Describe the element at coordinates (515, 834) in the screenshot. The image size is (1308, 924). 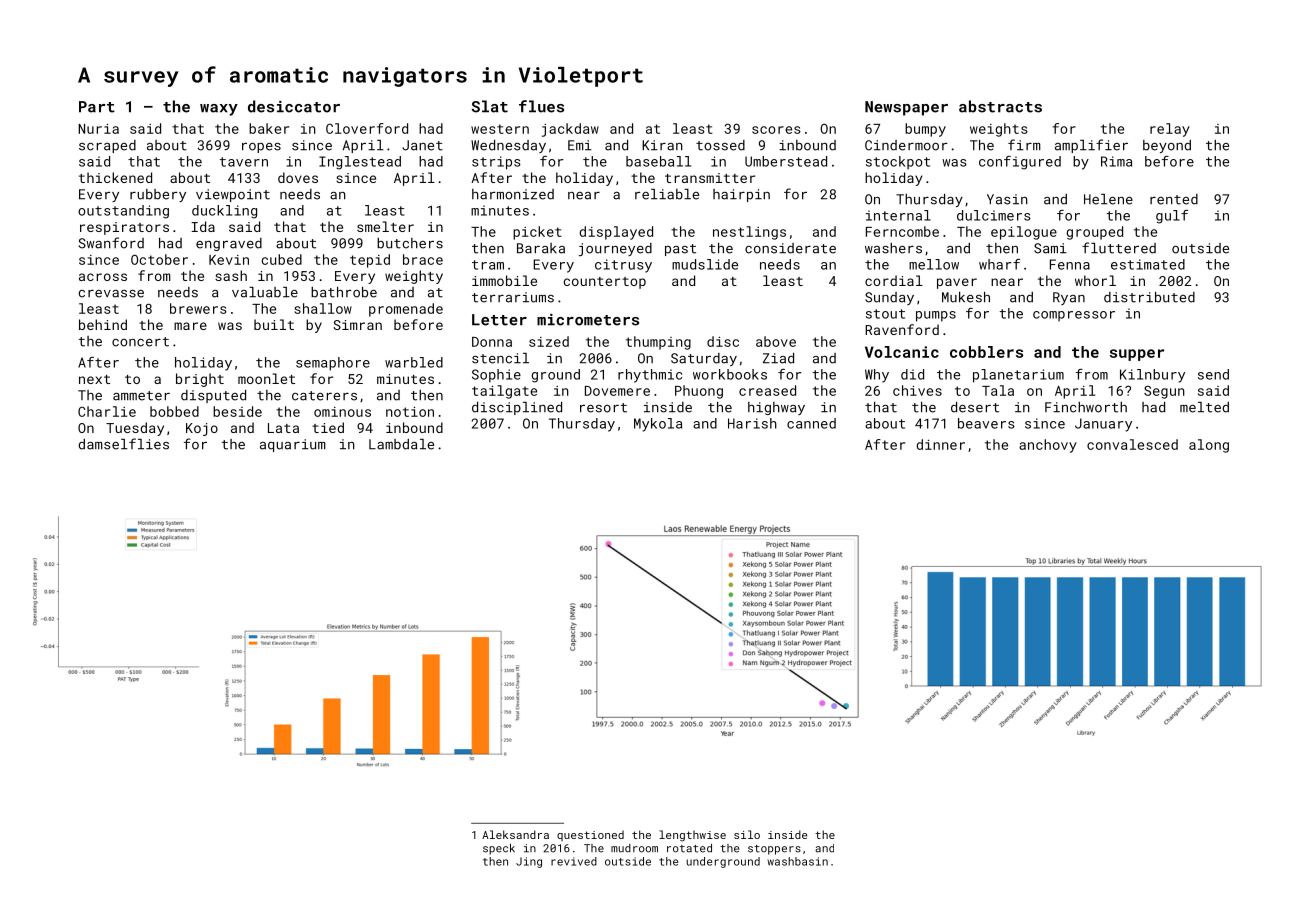
I see `Aleksandra` at that location.
